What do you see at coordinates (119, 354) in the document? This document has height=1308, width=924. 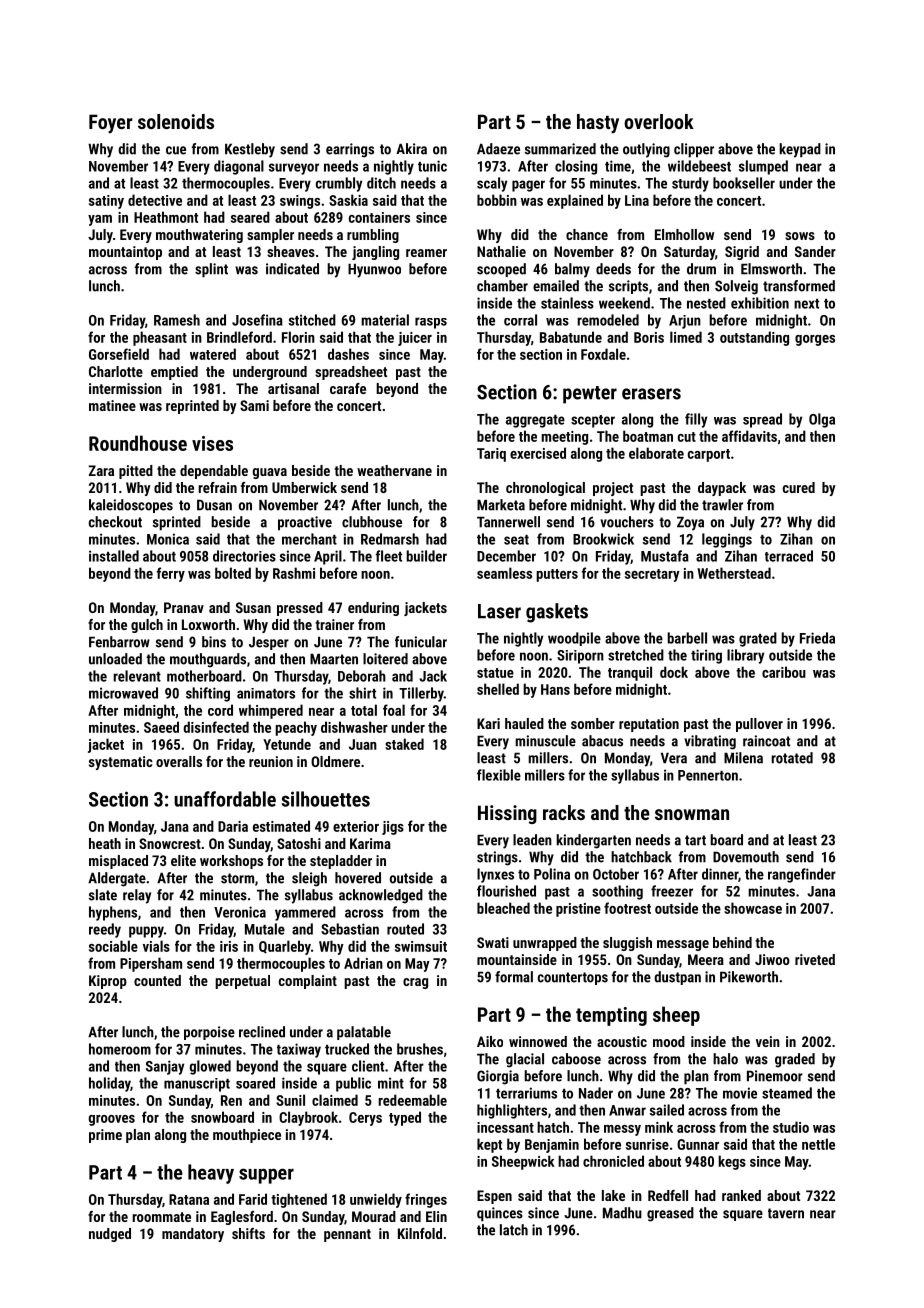 I see `Gorsefield` at bounding box center [119, 354].
